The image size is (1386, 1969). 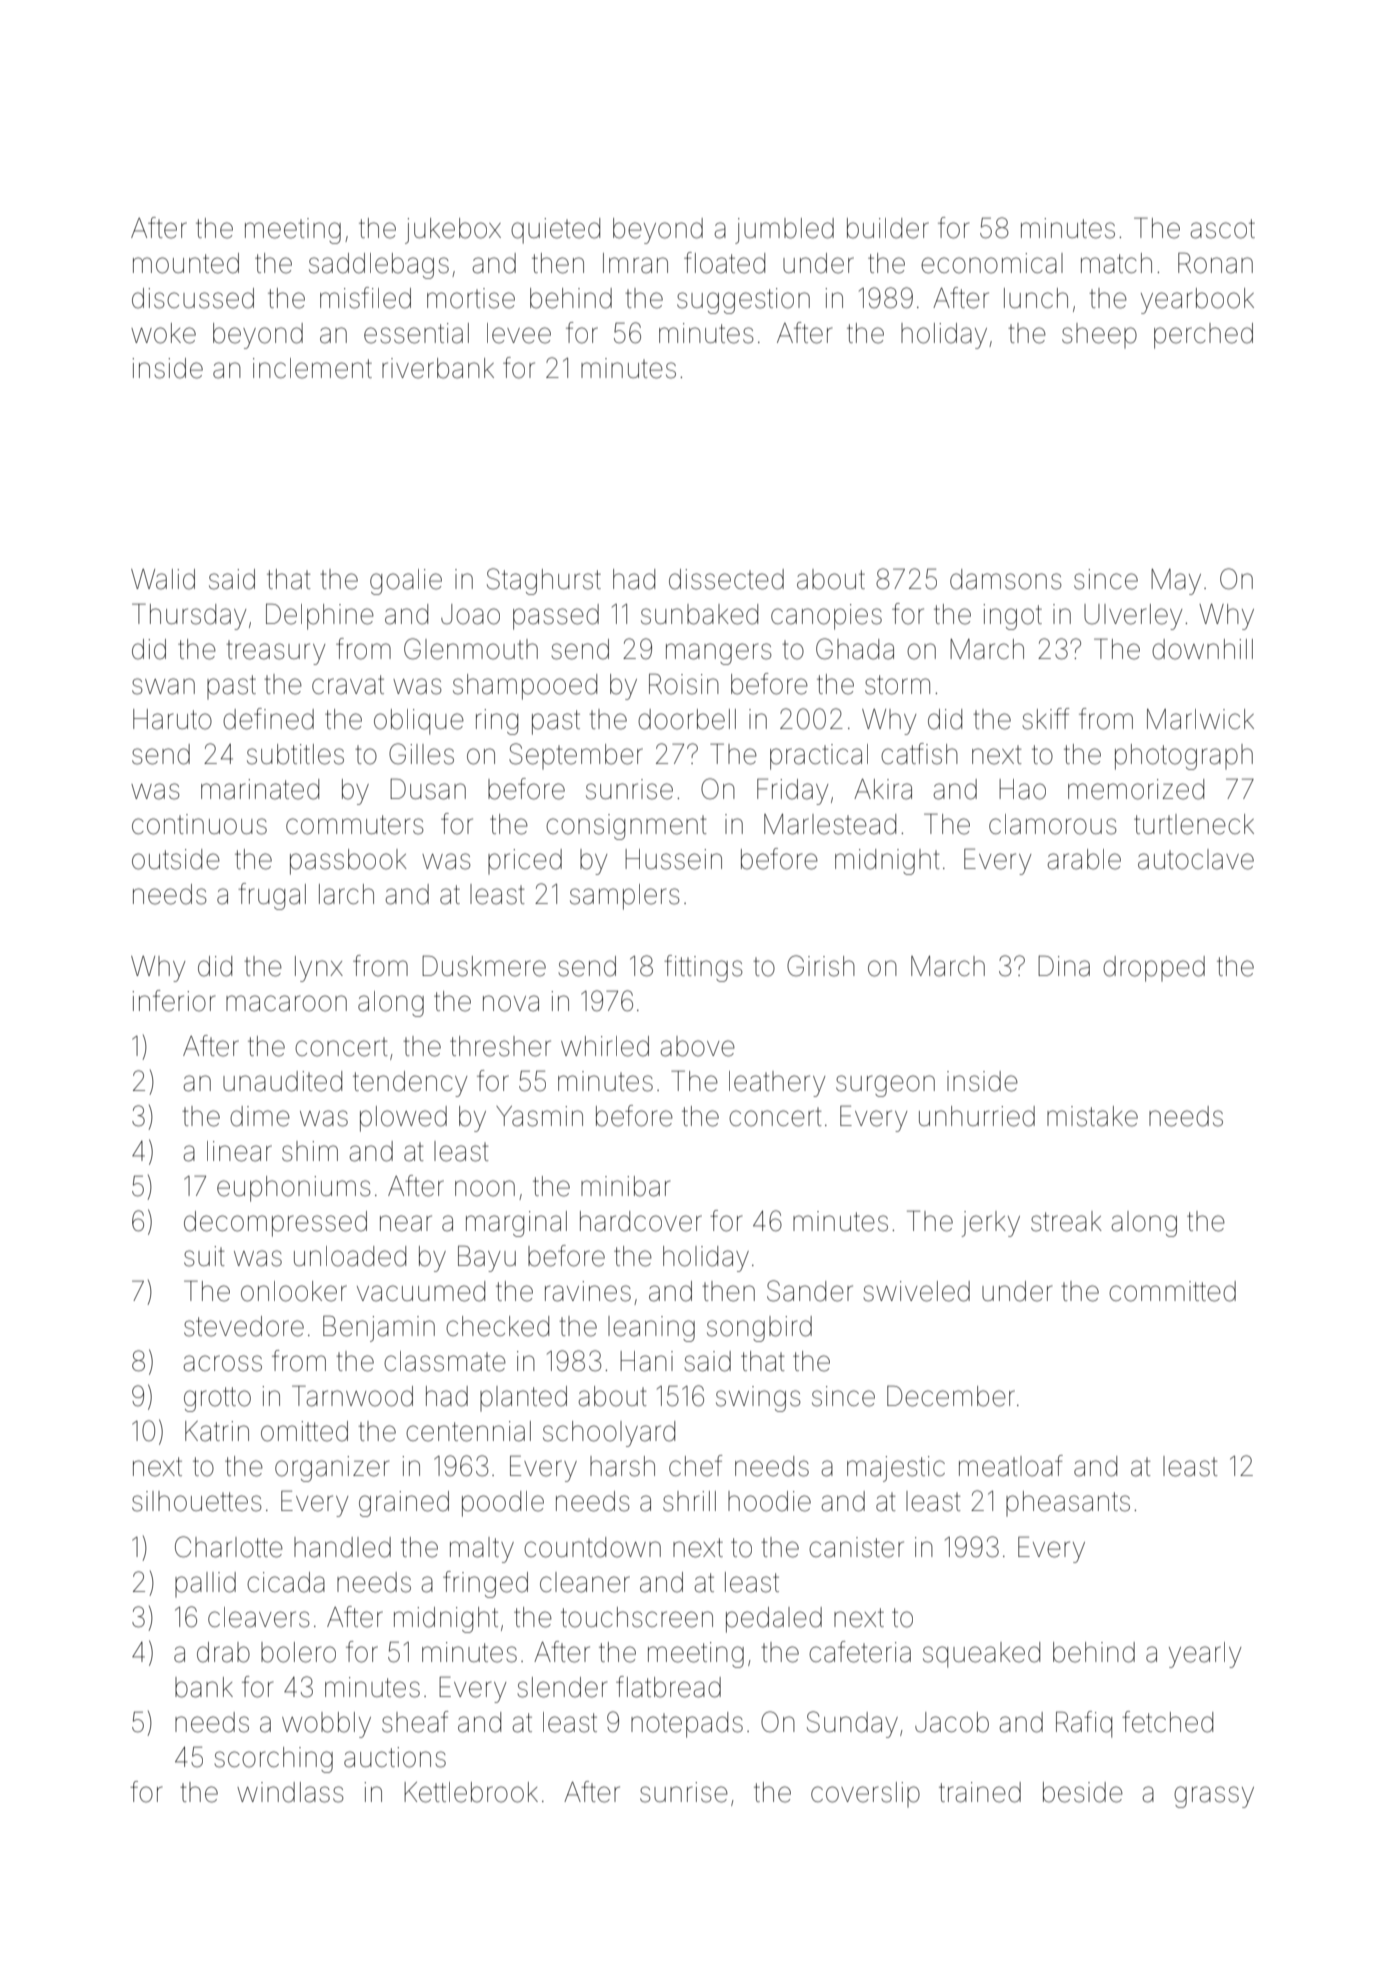 What do you see at coordinates (406, 582) in the page?
I see `goalie` at bounding box center [406, 582].
